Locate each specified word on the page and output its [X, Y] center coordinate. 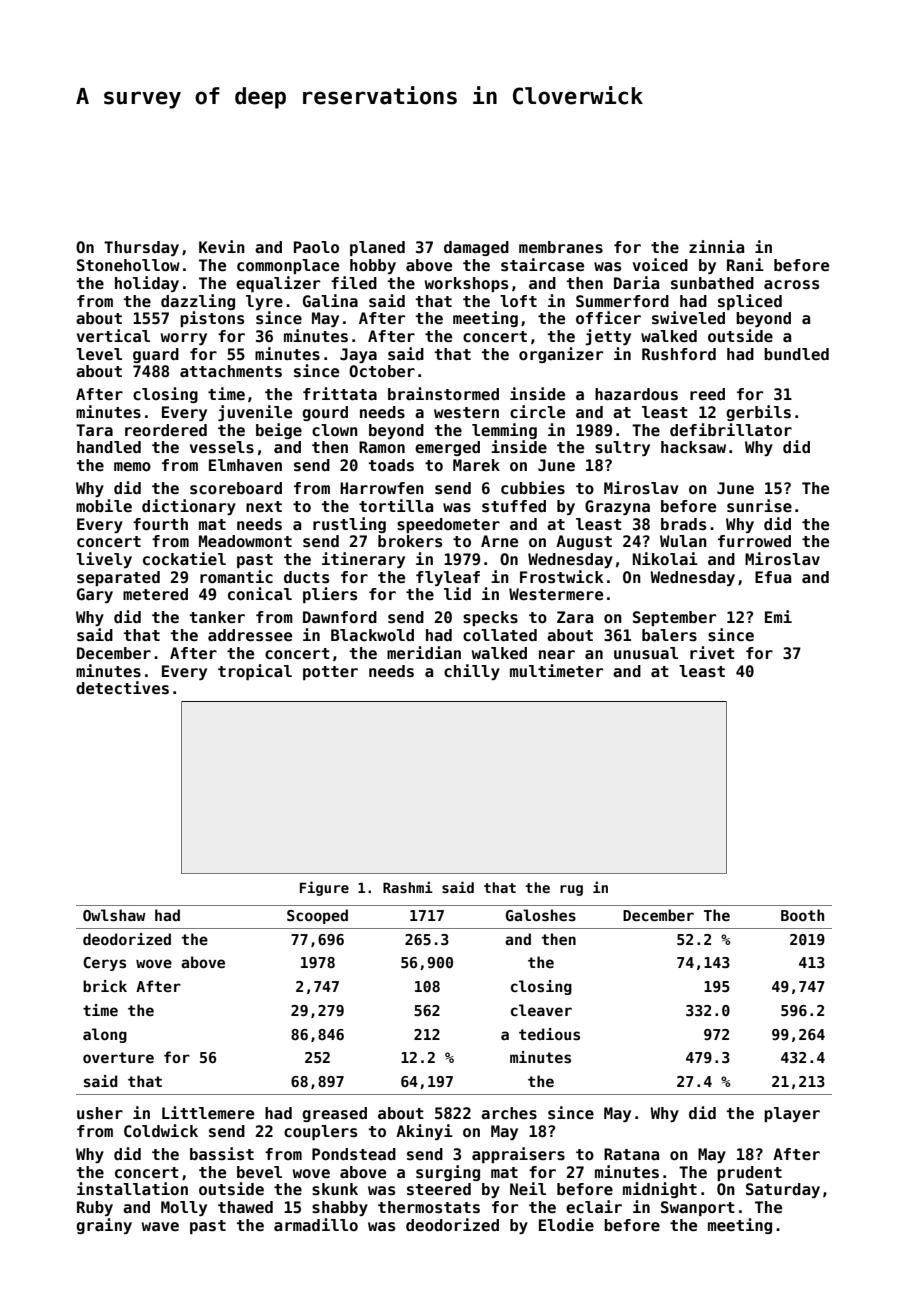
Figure [324, 888]
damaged [476, 248]
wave [160, 1226]
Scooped [317, 916]
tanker [217, 617]
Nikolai [665, 558]
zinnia [716, 246]
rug [571, 890]
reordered [166, 430]
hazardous [636, 394]
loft [518, 301]
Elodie [566, 1224]
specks [490, 618]
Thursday [141, 248]
